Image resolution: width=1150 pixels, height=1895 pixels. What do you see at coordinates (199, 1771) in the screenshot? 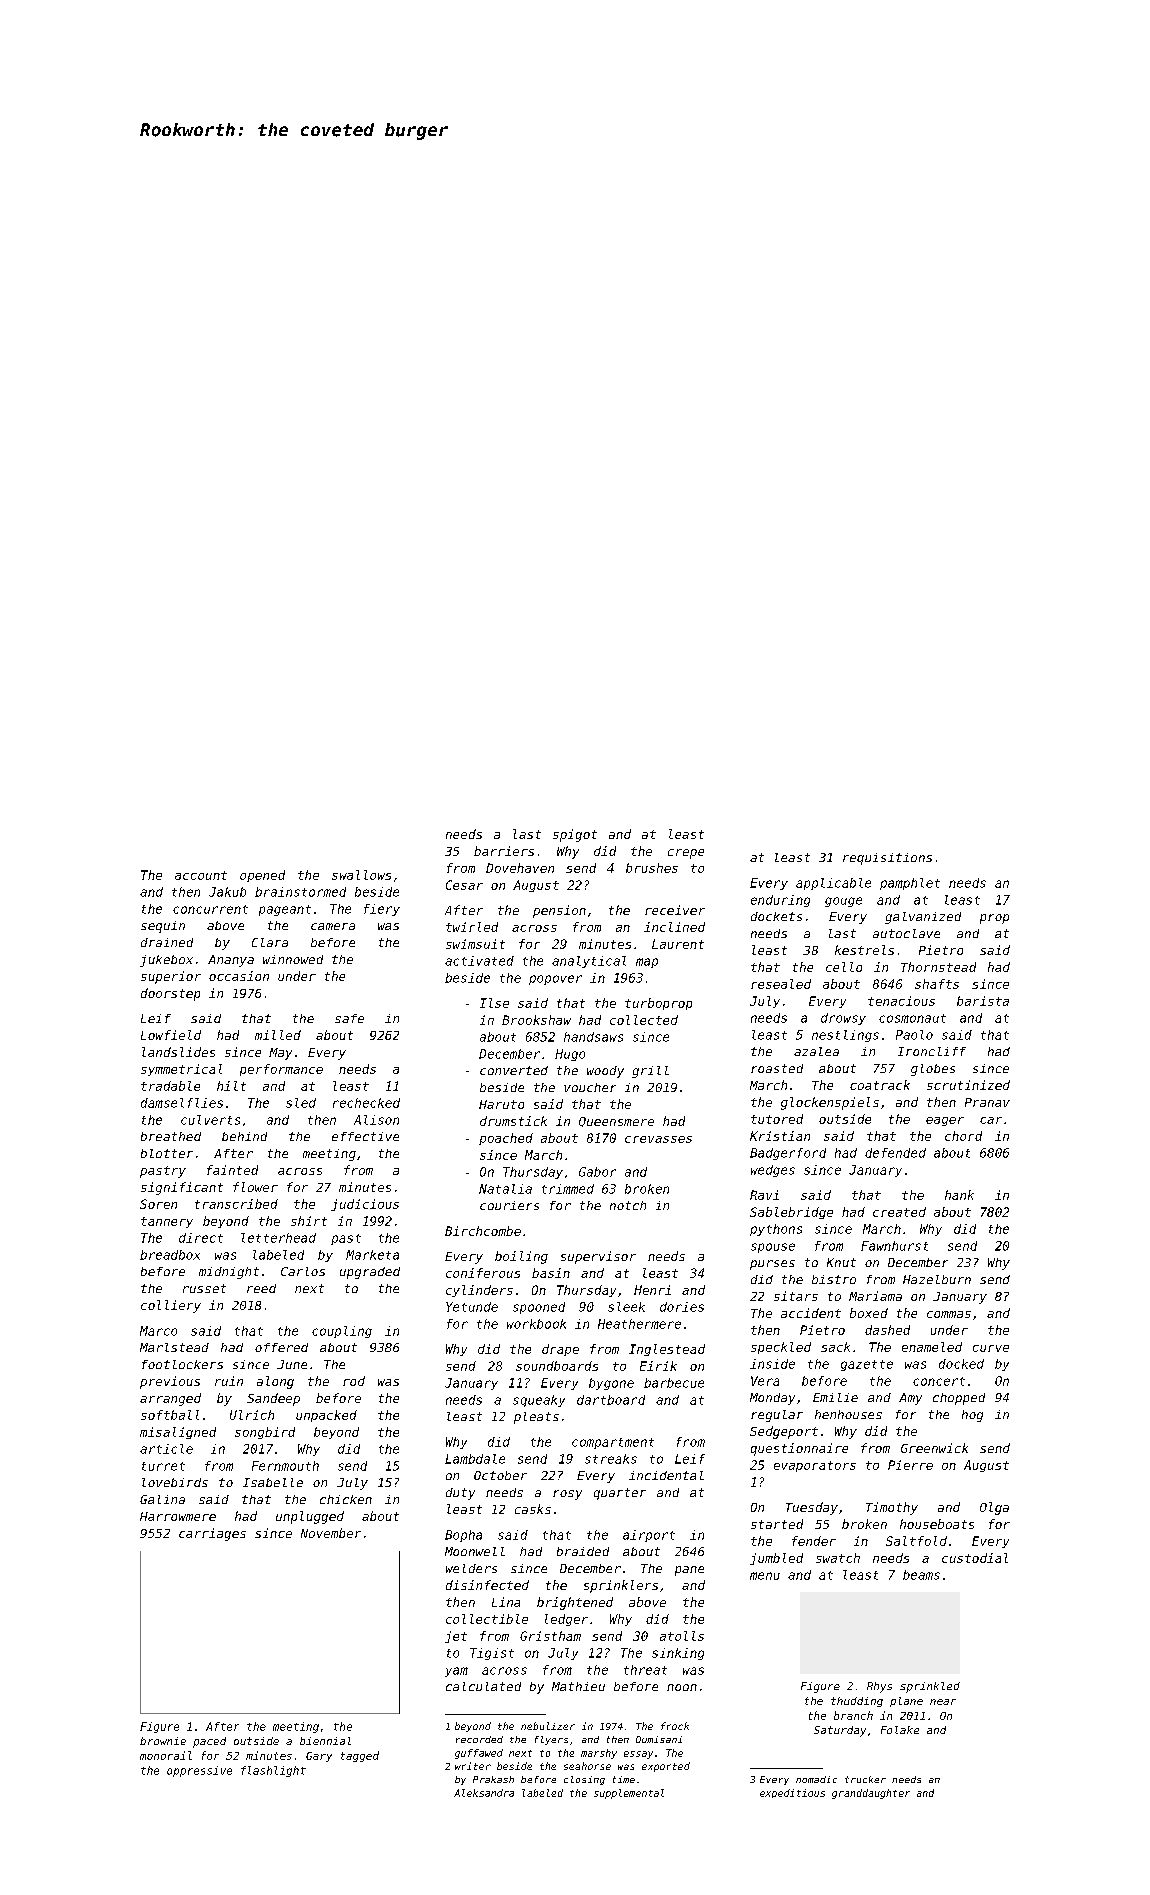
I see `oppressive` at bounding box center [199, 1771].
